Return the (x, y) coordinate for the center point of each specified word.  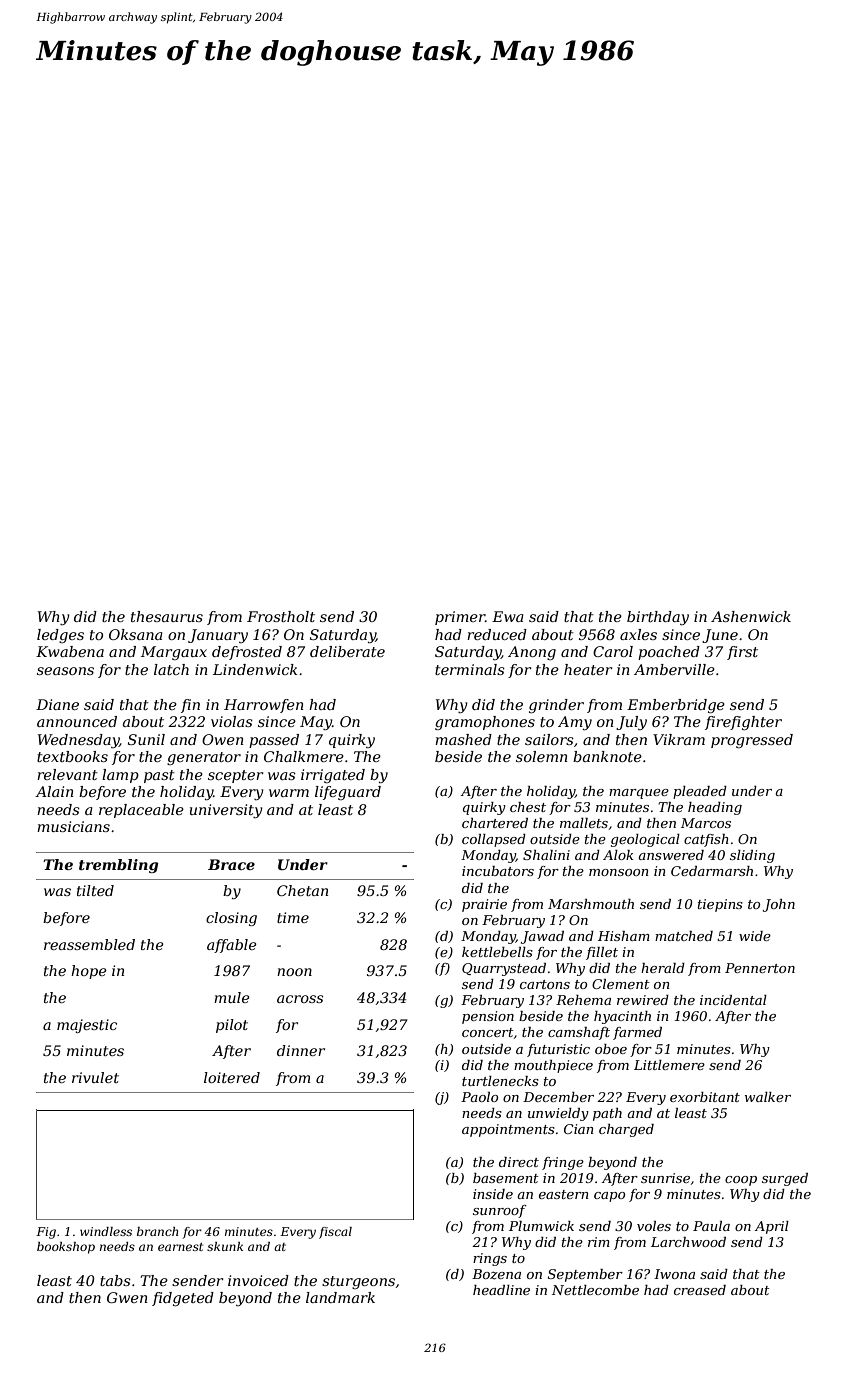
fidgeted (183, 1299)
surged (785, 1179)
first (742, 653)
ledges (60, 636)
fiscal (335, 1233)
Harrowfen (264, 706)
